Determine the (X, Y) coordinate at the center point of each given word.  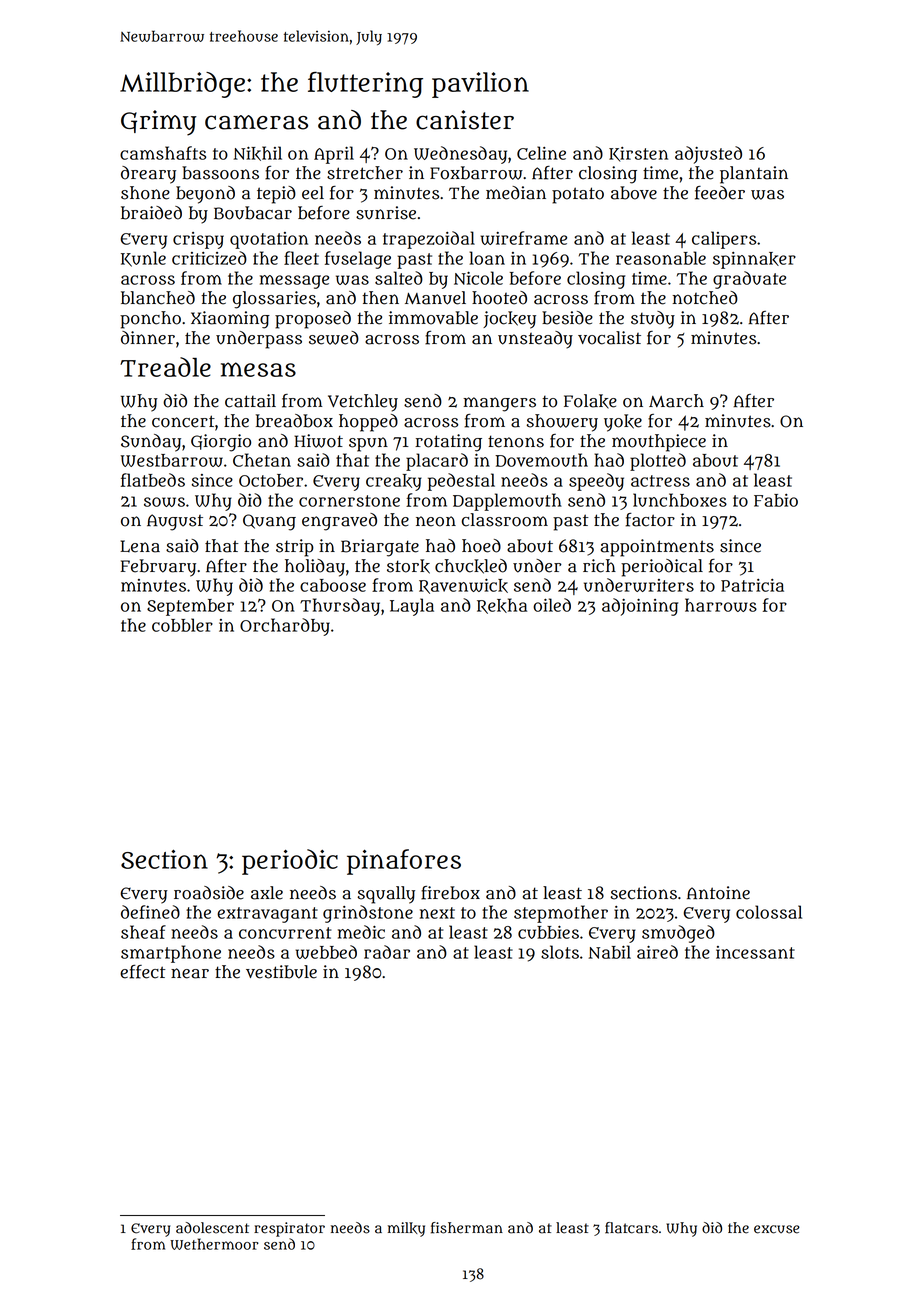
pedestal (461, 482)
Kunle (143, 259)
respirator (289, 1229)
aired (657, 952)
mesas (258, 369)
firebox (450, 893)
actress (660, 481)
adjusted (708, 155)
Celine (541, 153)
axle (267, 893)
